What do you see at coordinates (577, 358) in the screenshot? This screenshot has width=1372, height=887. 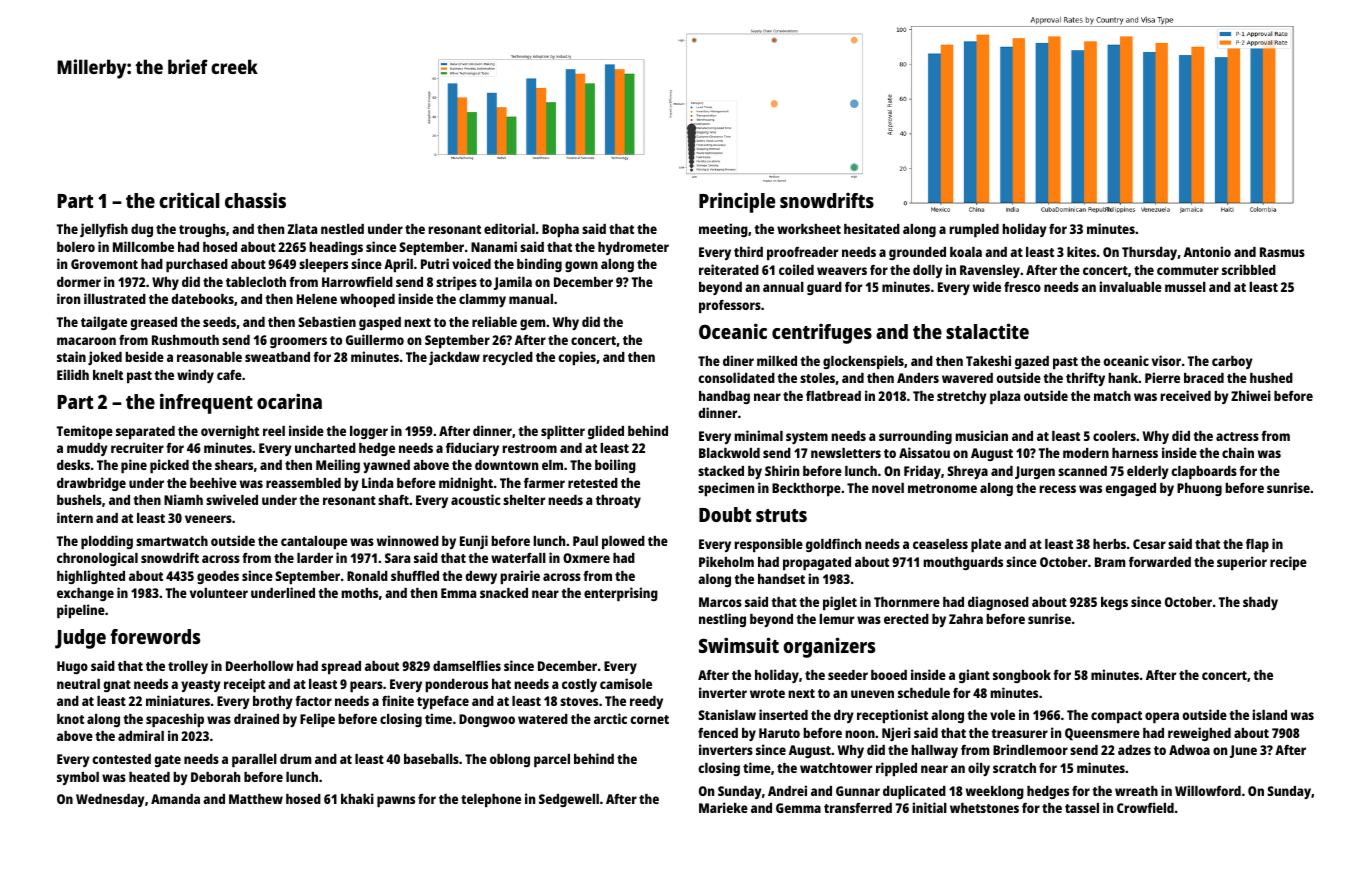 I see `copies` at bounding box center [577, 358].
